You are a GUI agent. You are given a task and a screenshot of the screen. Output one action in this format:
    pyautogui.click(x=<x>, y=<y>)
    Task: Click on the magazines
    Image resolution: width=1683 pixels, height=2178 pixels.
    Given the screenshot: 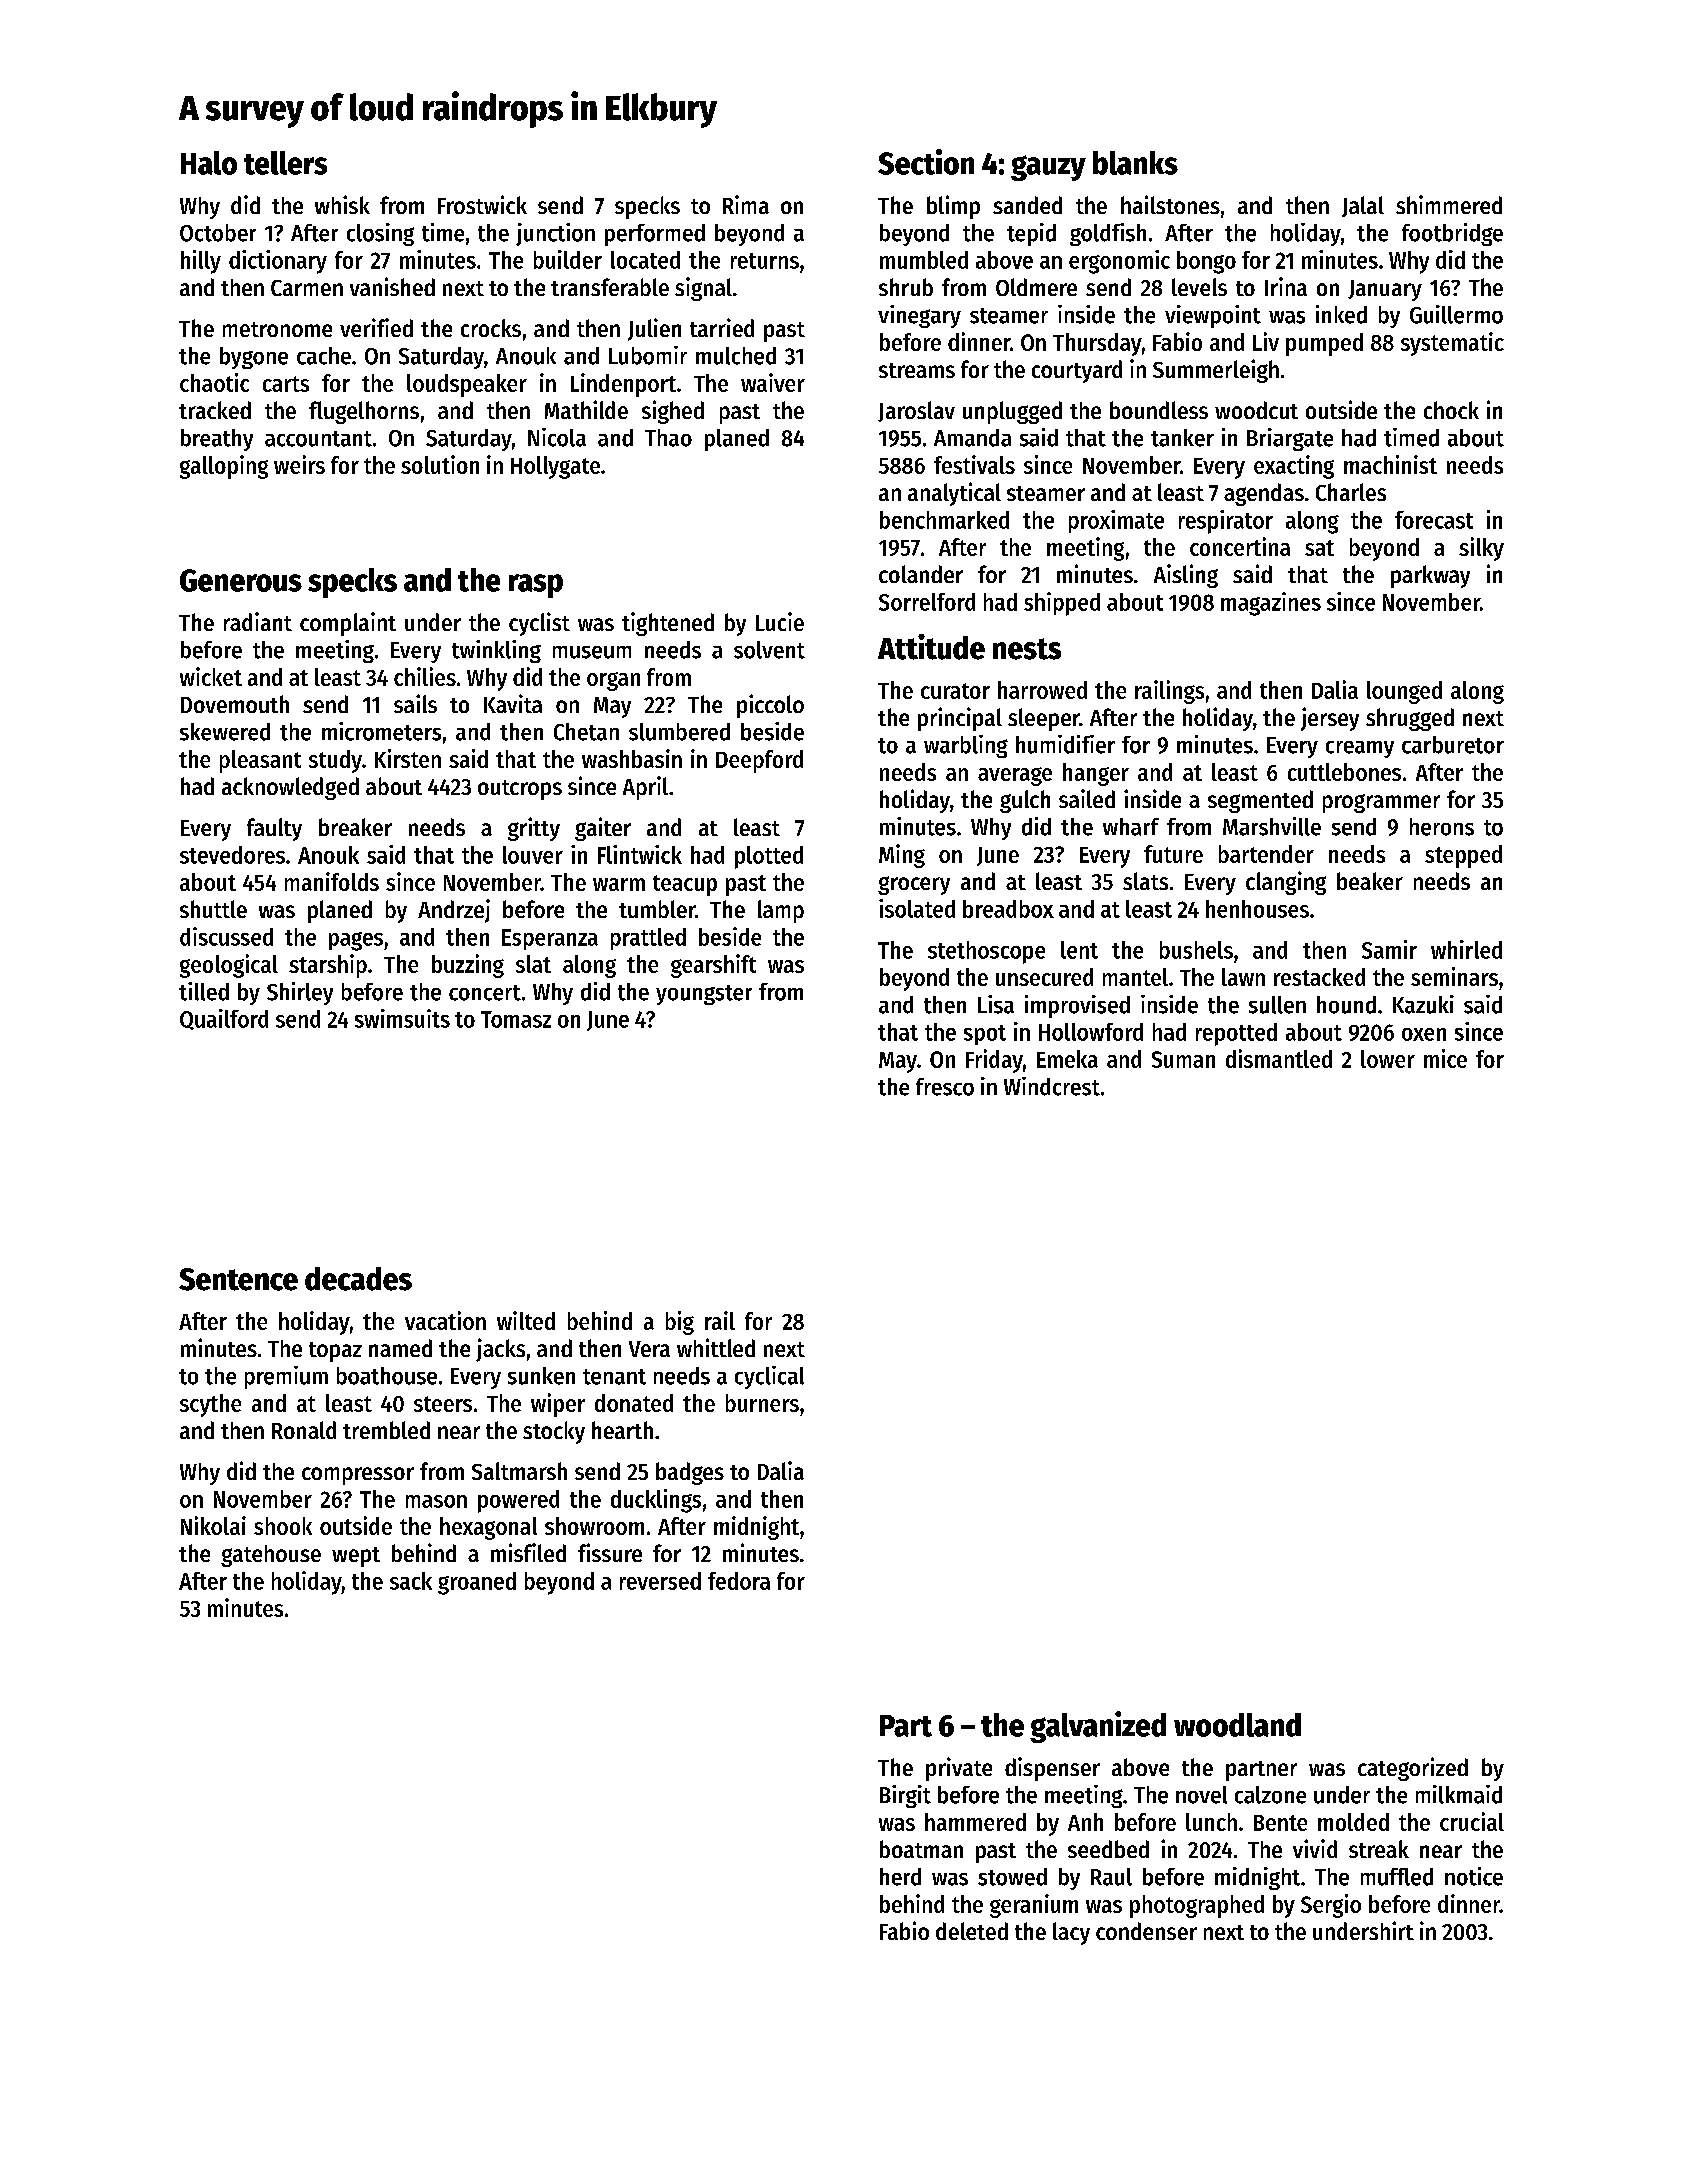 What is the action you would take?
    pyautogui.click(x=1271, y=604)
